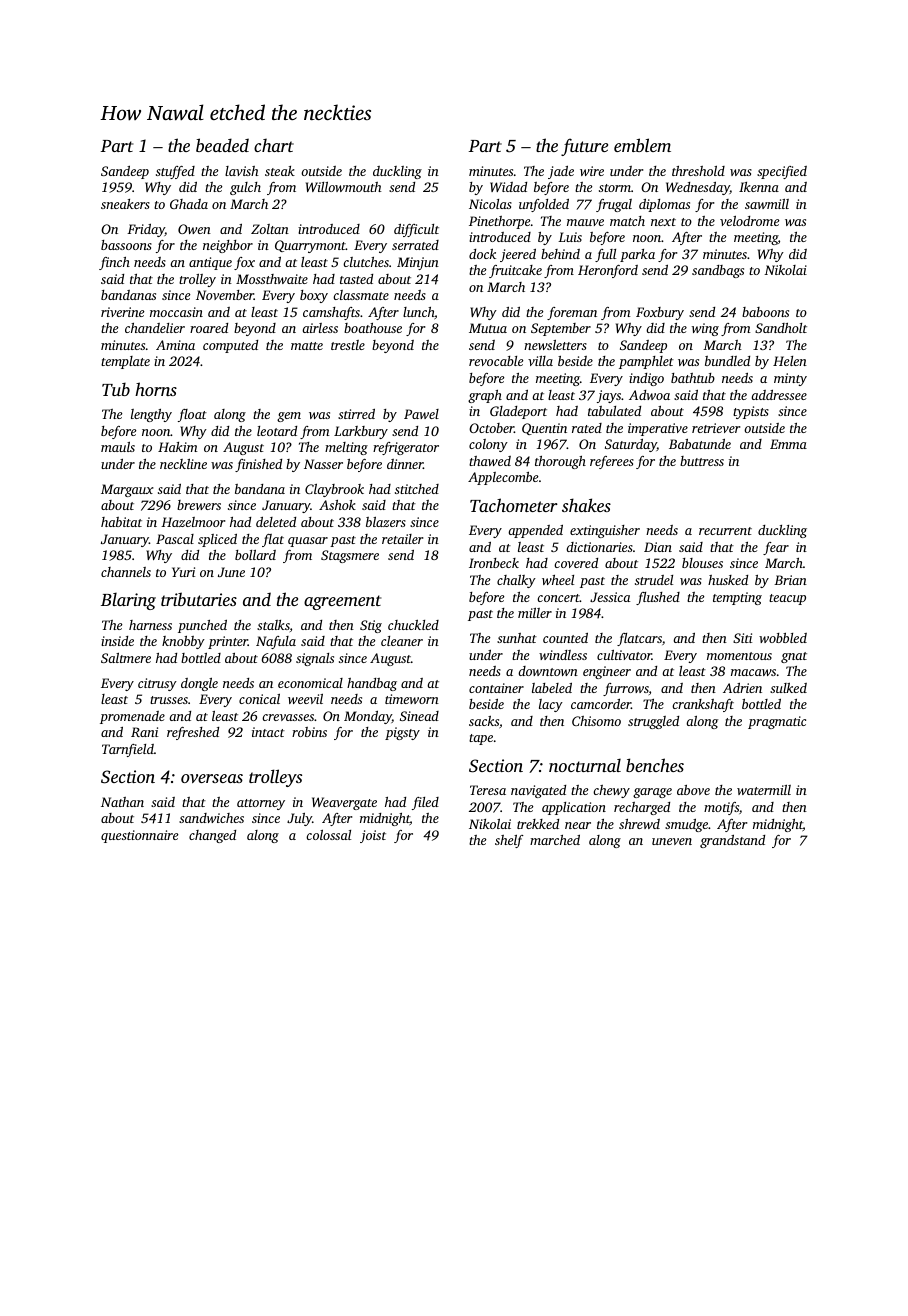 The height and width of the screenshot is (1316, 908). I want to click on wobbled, so click(783, 638).
